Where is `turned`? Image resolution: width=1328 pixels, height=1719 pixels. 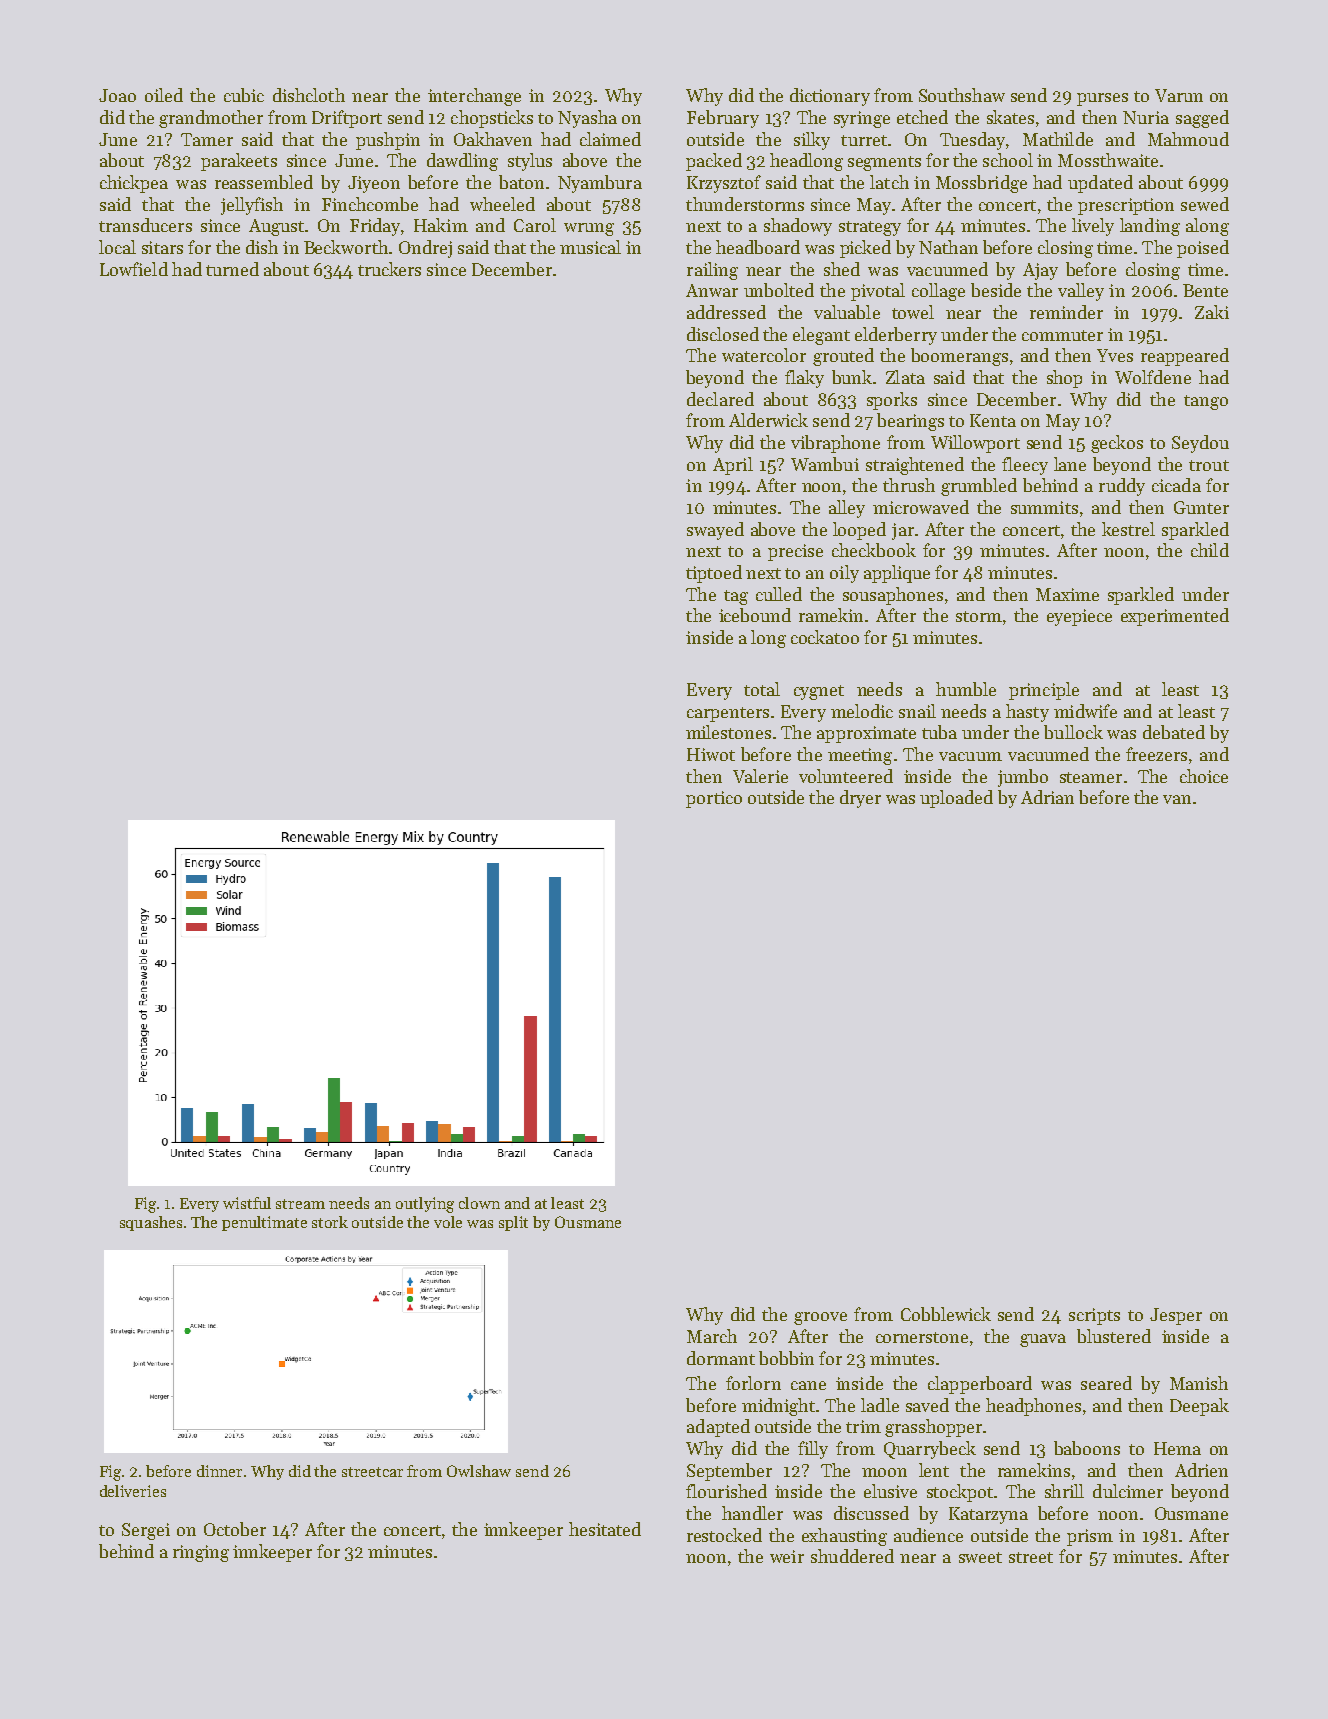 turned is located at coordinates (232, 269).
